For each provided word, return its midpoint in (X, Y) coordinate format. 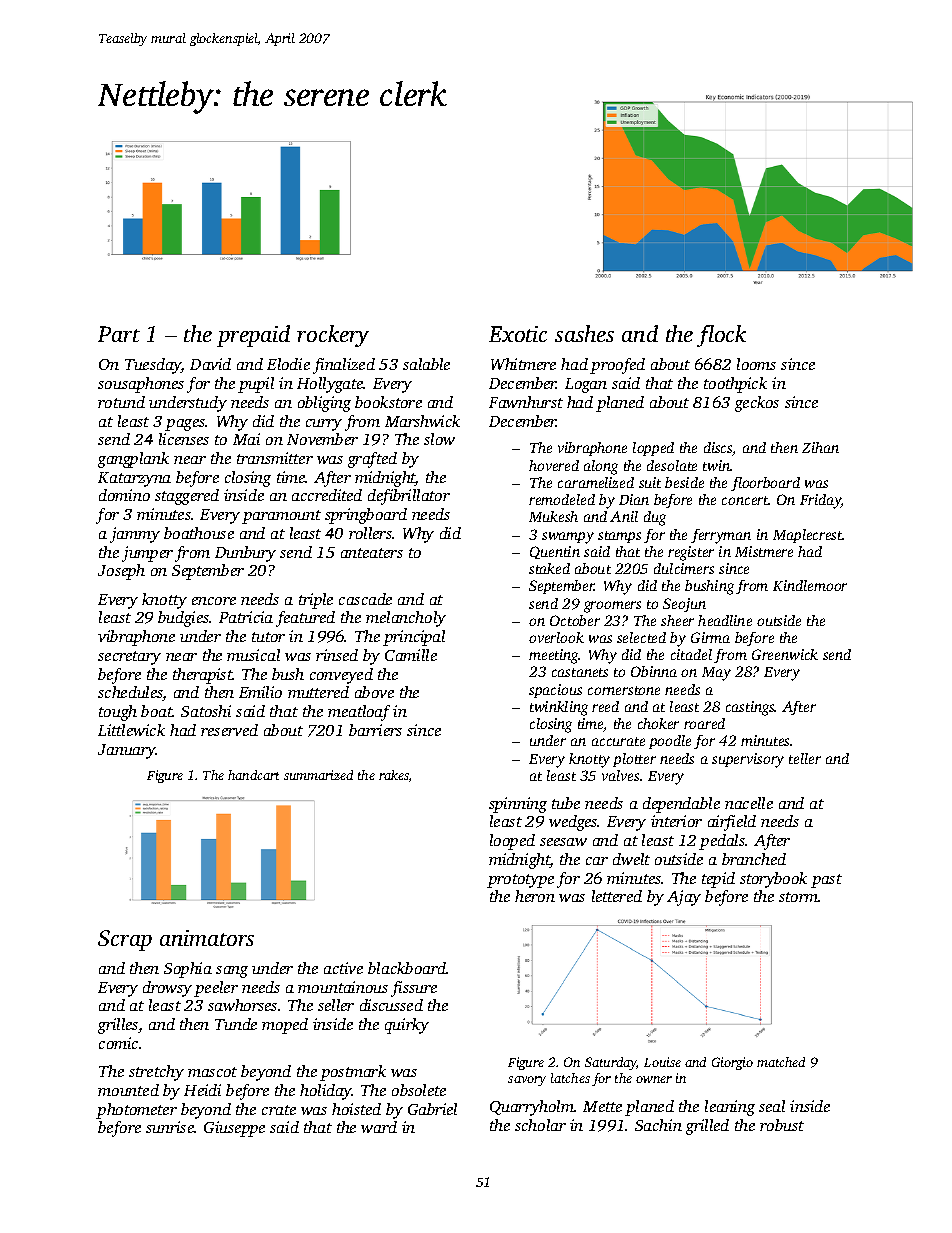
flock (721, 336)
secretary (129, 658)
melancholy (406, 619)
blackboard (407, 968)
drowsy (167, 989)
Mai (246, 439)
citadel (691, 654)
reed (605, 706)
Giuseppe (234, 1129)
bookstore (388, 402)
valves (620, 775)
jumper (147, 554)
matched (781, 1062)
